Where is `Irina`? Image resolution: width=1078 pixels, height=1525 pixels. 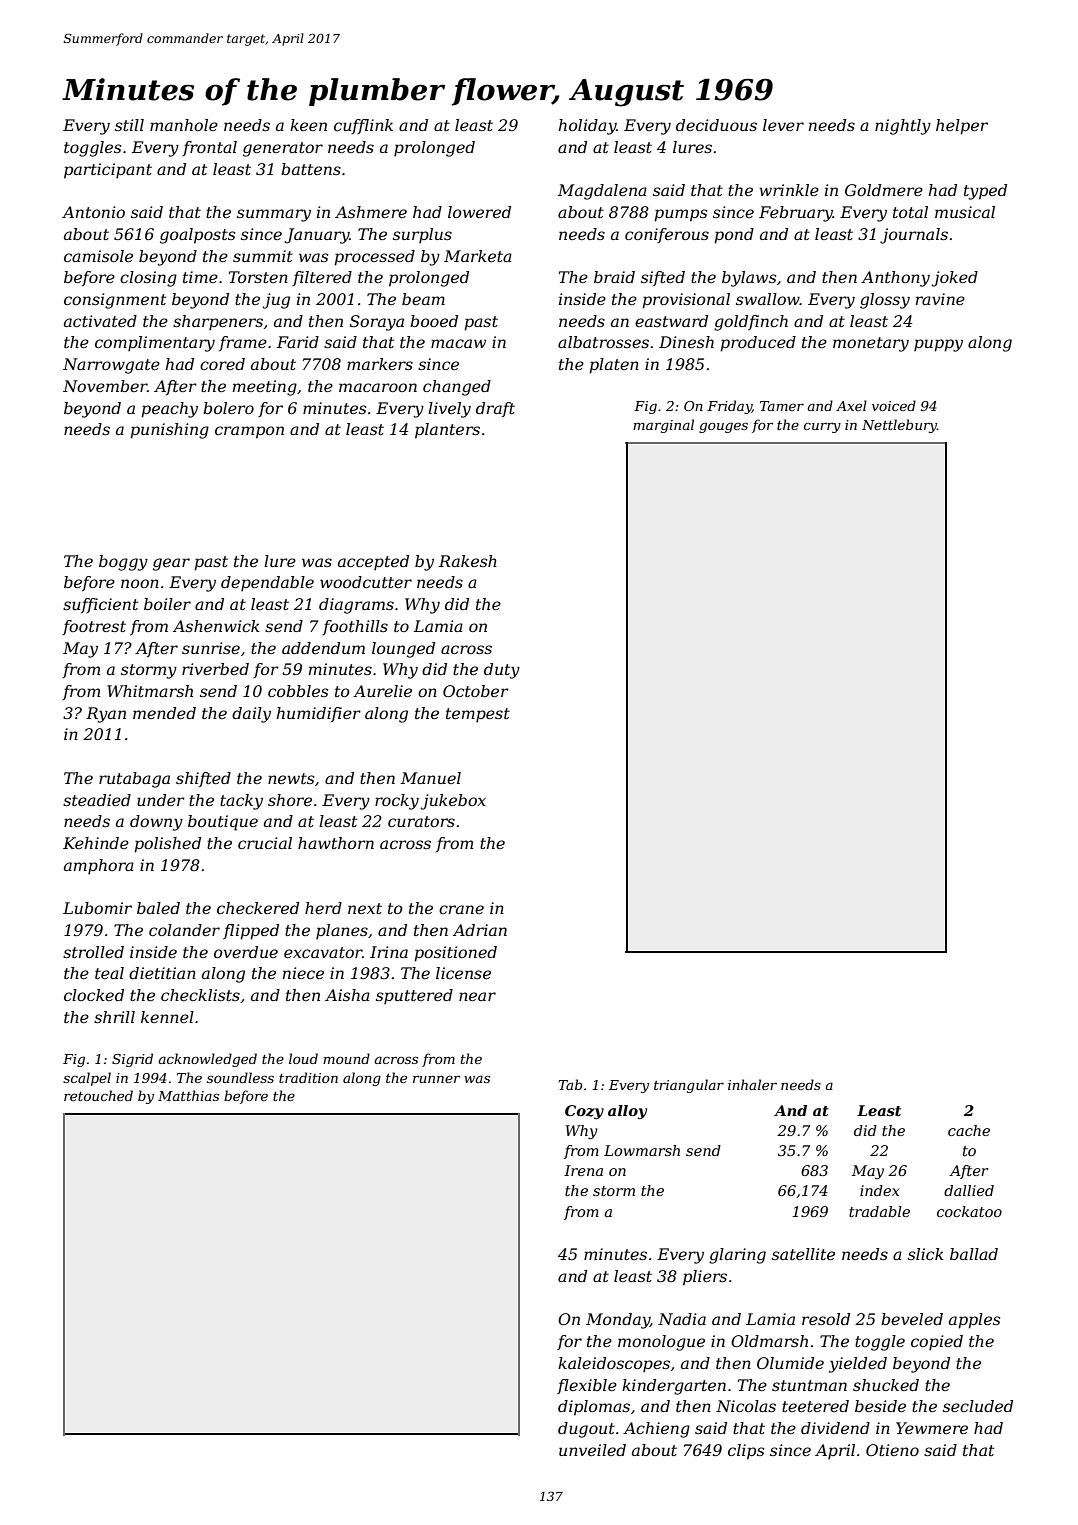 Irina is located at coordinates (389, 952).
